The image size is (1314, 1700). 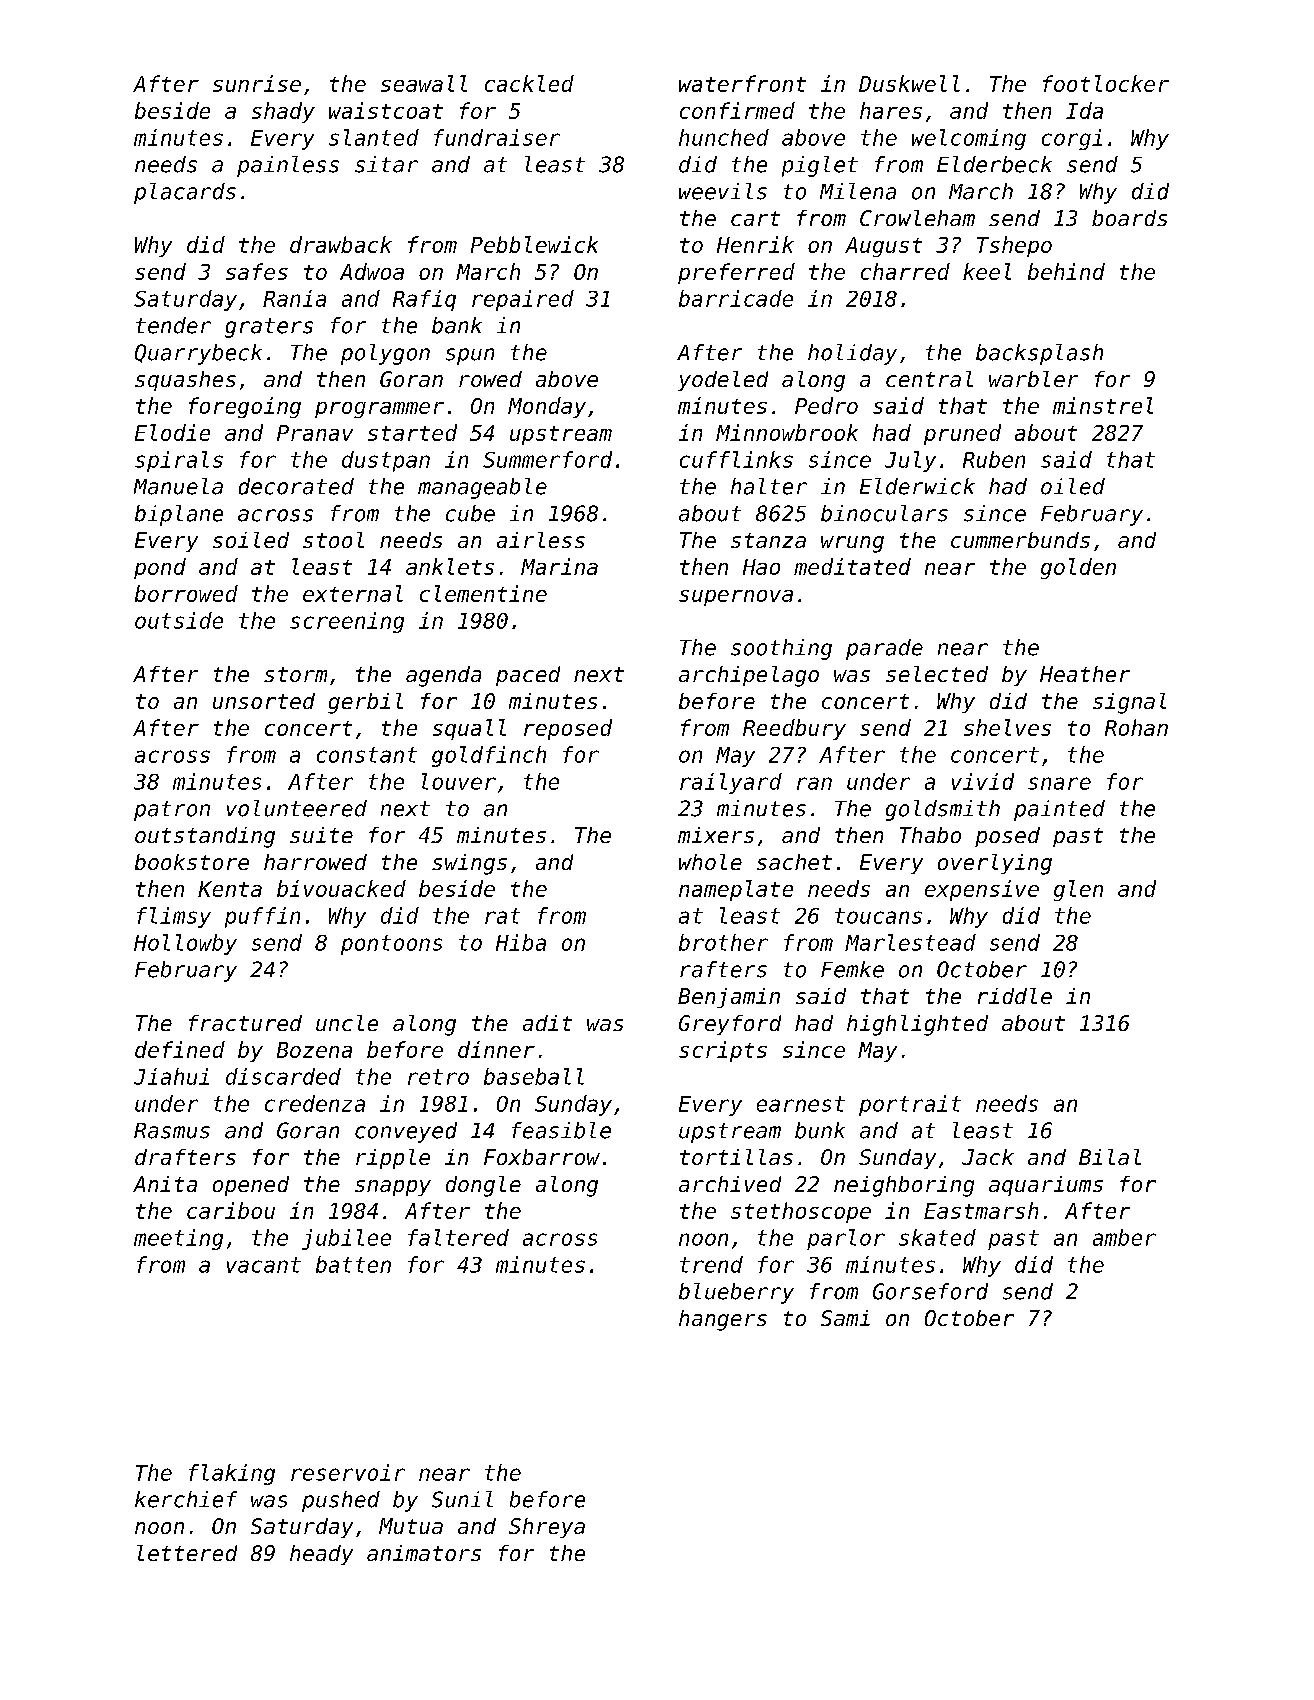 What do you see at coordinates (1085, 674) in the screenshot?
I see `Heather` at bounding box center [1085, 674].
